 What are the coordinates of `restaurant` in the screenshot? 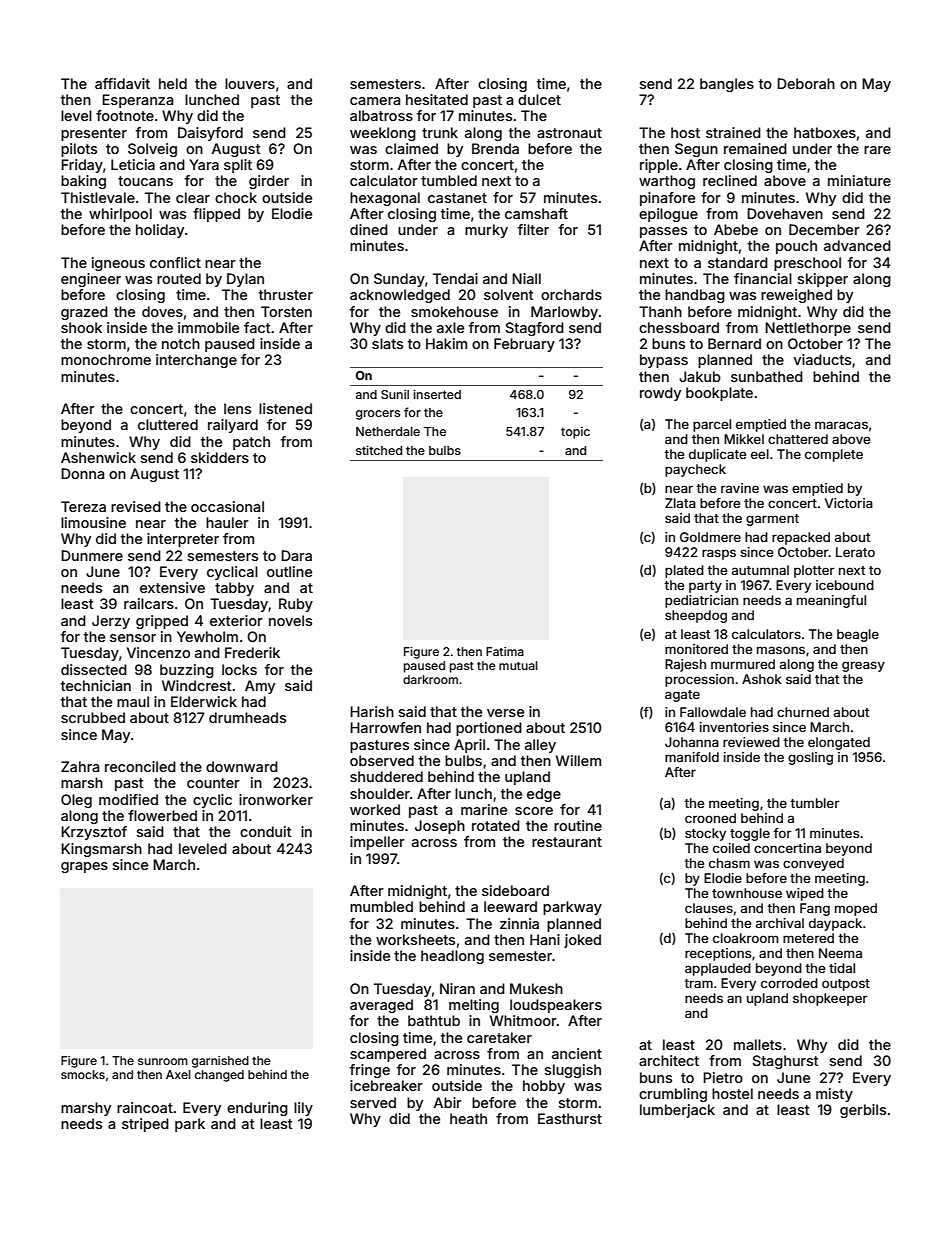 It's located at (567, 842).
